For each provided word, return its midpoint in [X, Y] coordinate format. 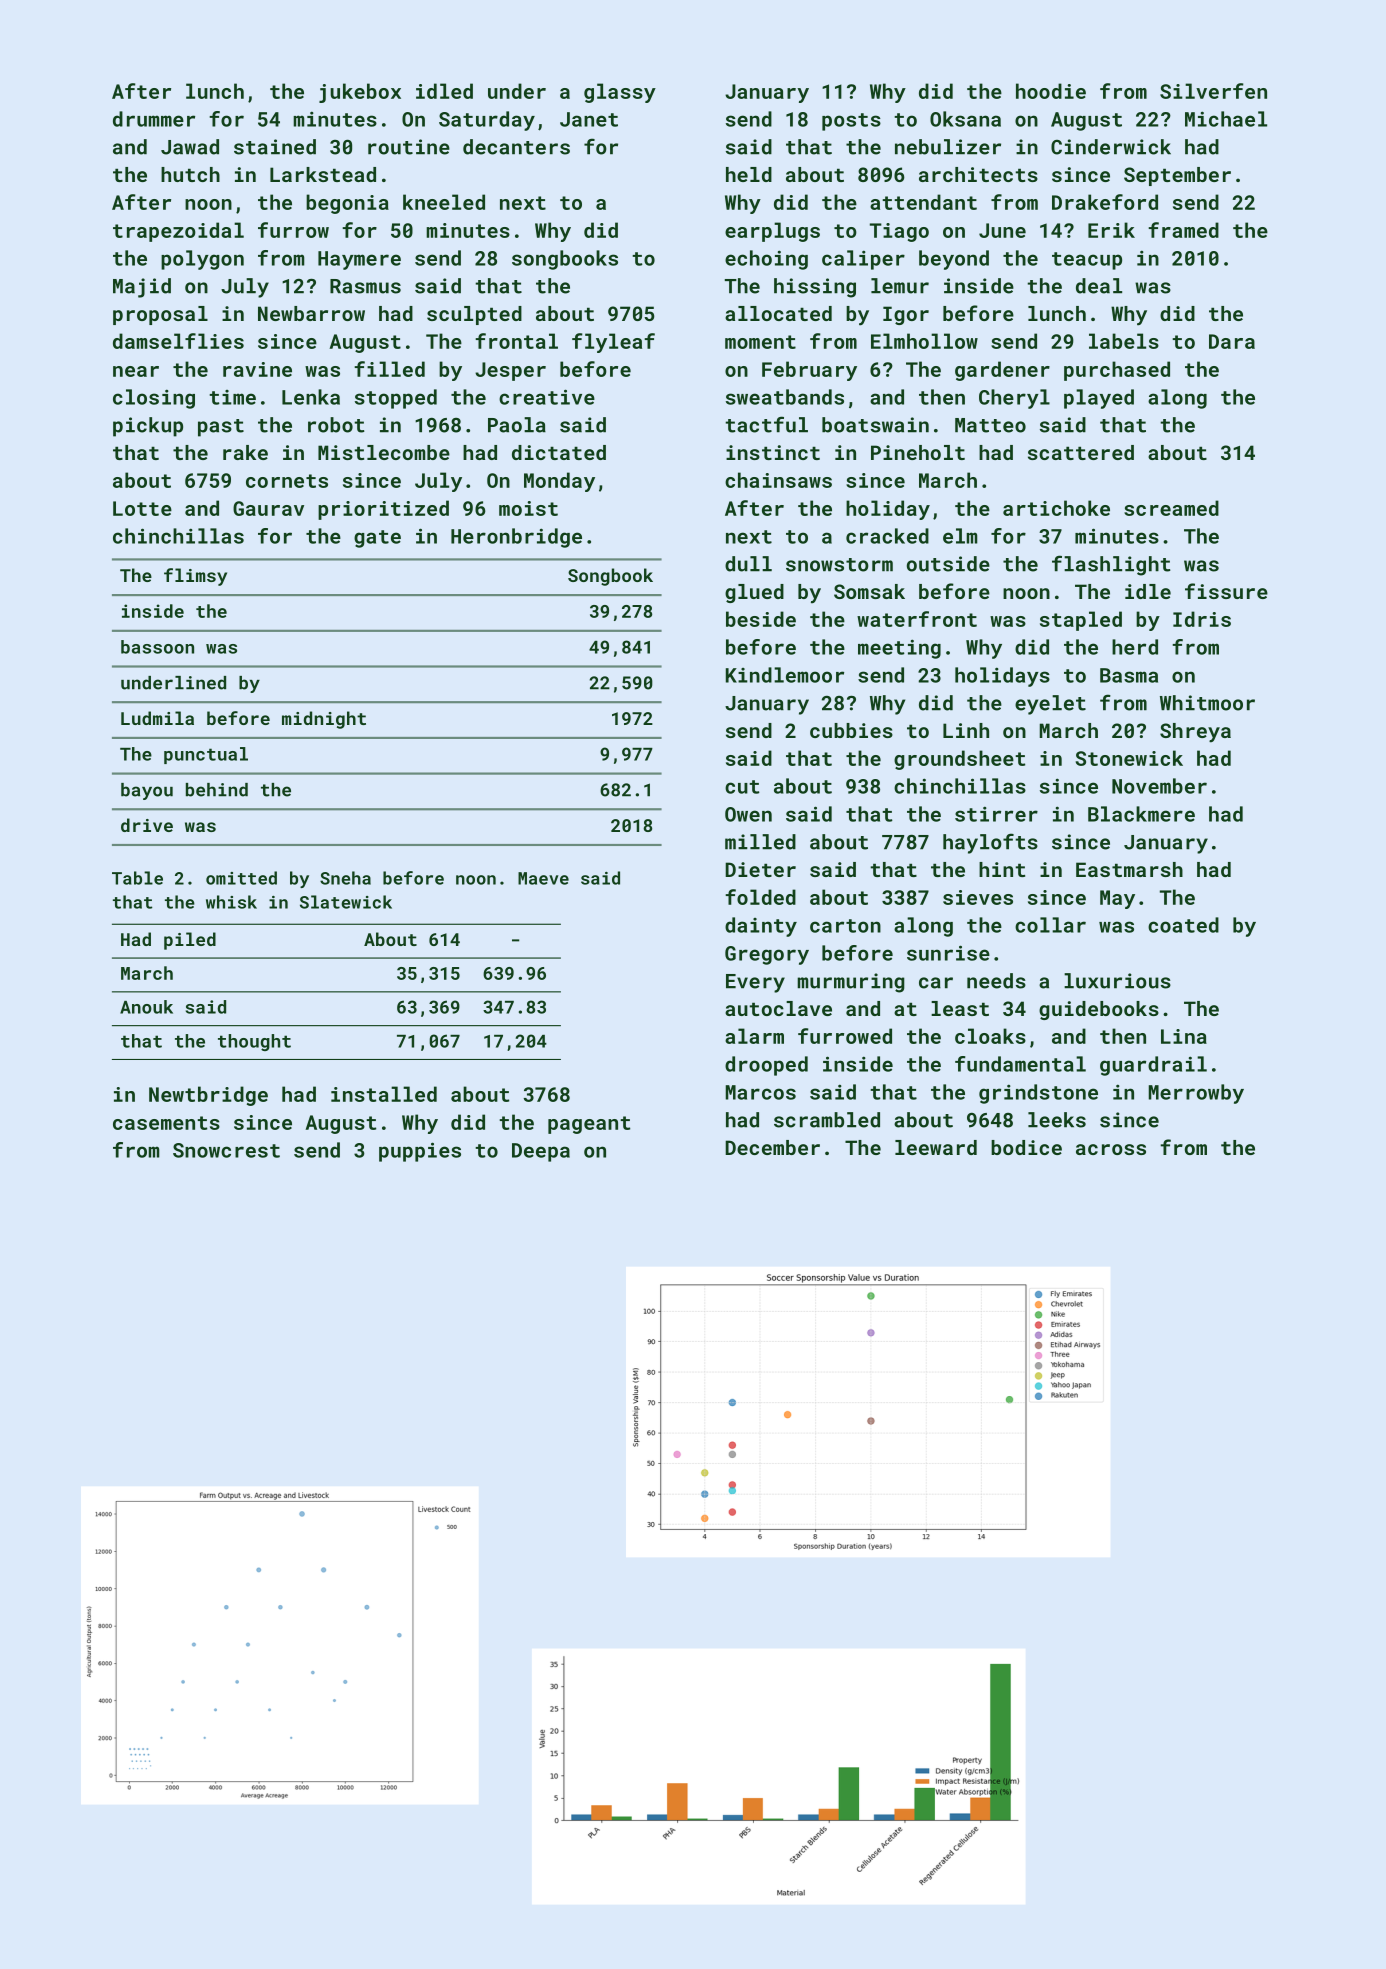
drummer [154, 119]
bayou [147, 791]
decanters [516, 147]
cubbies [851, 730]
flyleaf [613, 343]
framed [1183, 230]
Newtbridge [208, 1096]
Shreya [1195, 733]
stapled [1081, 621]
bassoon [157, 647]
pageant [589, 1125]
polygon [202, 260]
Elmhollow [924, 341]
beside [761, 619]
